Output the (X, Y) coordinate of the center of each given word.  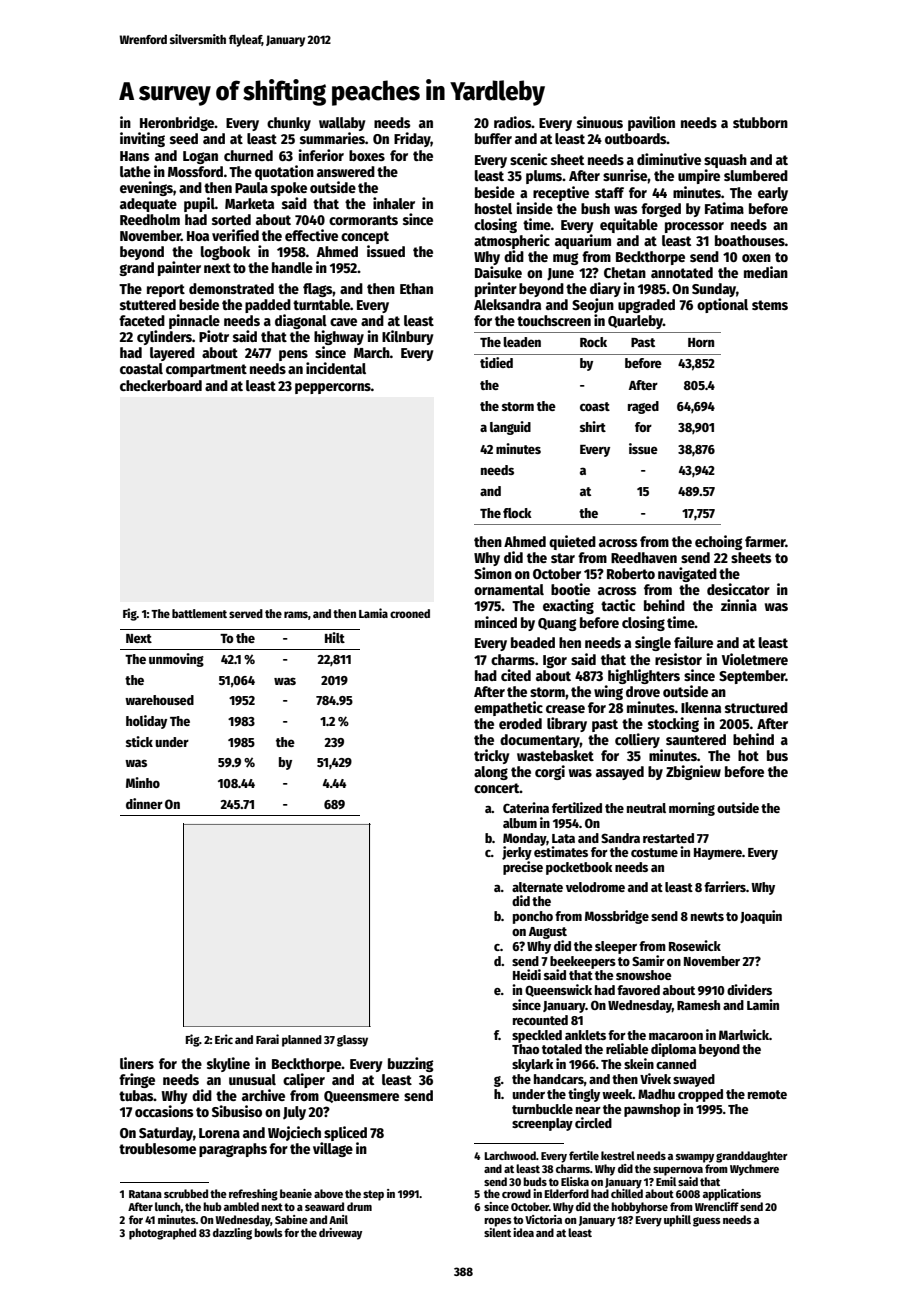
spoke (289, 189)
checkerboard (161, 385)
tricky (492, 756)
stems (770, 305)
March (372, 352)
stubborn (760, 122)
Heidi (527, 974)
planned (302, 1041)
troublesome (157, 1148)
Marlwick (744, 1034)
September (752, 677)
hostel (493, 208)
